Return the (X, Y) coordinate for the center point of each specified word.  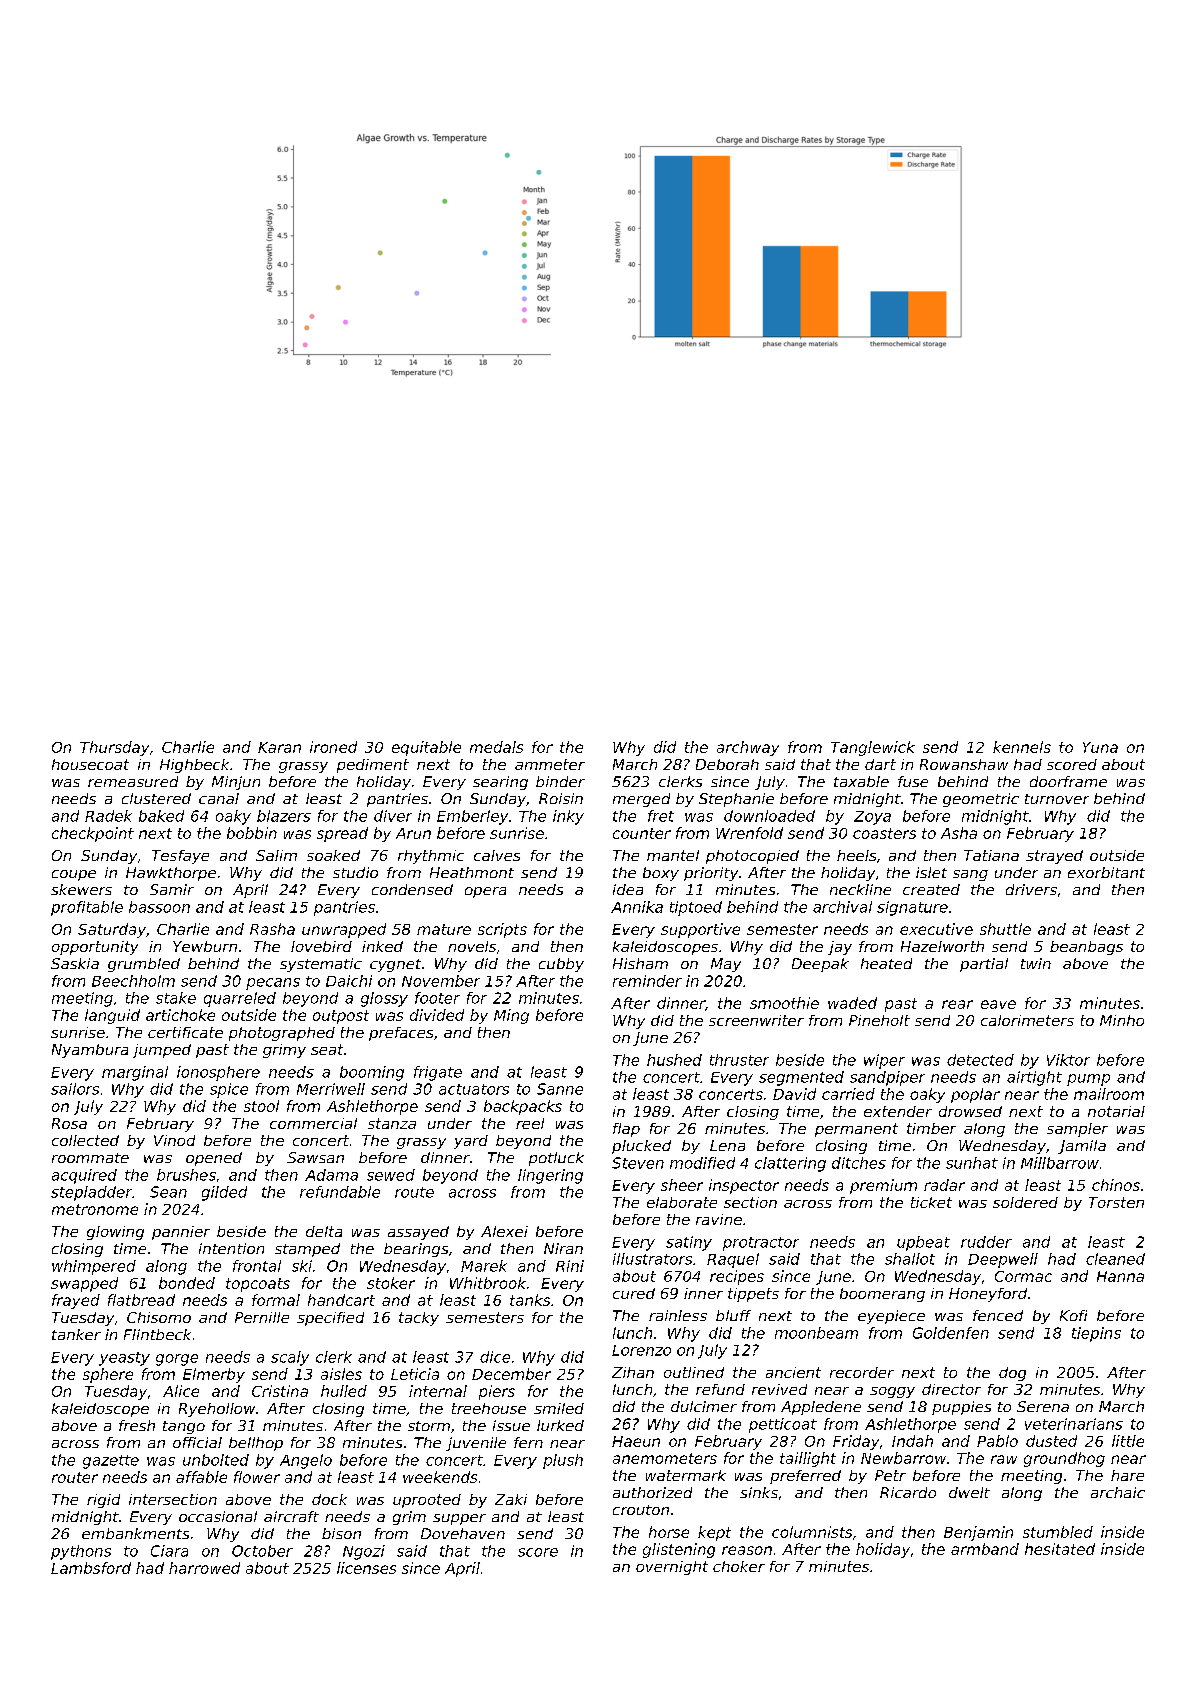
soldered (1025, 1202)
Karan (279, 747)
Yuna (1100, 747)
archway (748, 748)
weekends (440, 1477)
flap (626, 1130)
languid (112, 1016)
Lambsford (91, 1568)
